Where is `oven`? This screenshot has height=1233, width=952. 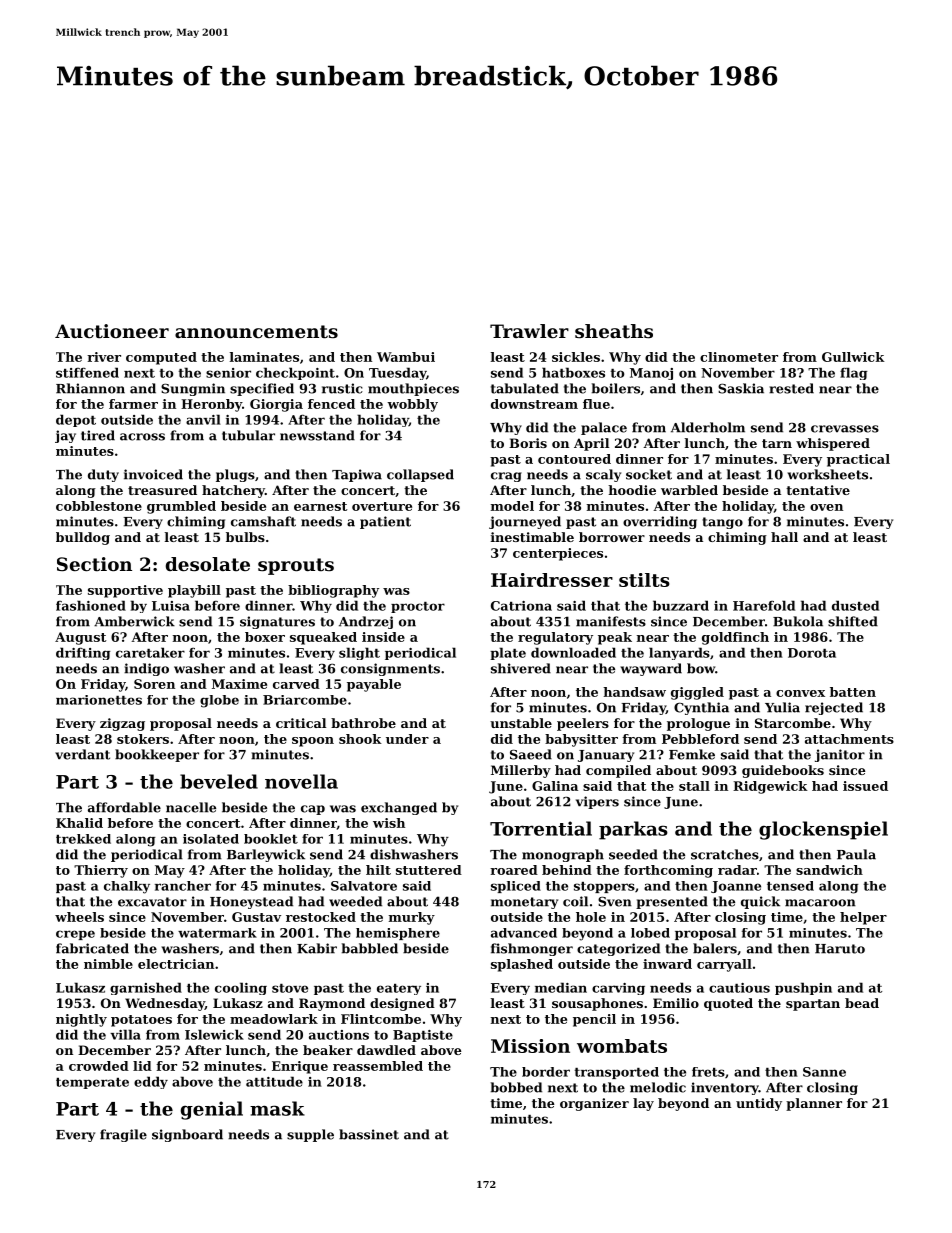 oven is located at coordinates (826, 507).
